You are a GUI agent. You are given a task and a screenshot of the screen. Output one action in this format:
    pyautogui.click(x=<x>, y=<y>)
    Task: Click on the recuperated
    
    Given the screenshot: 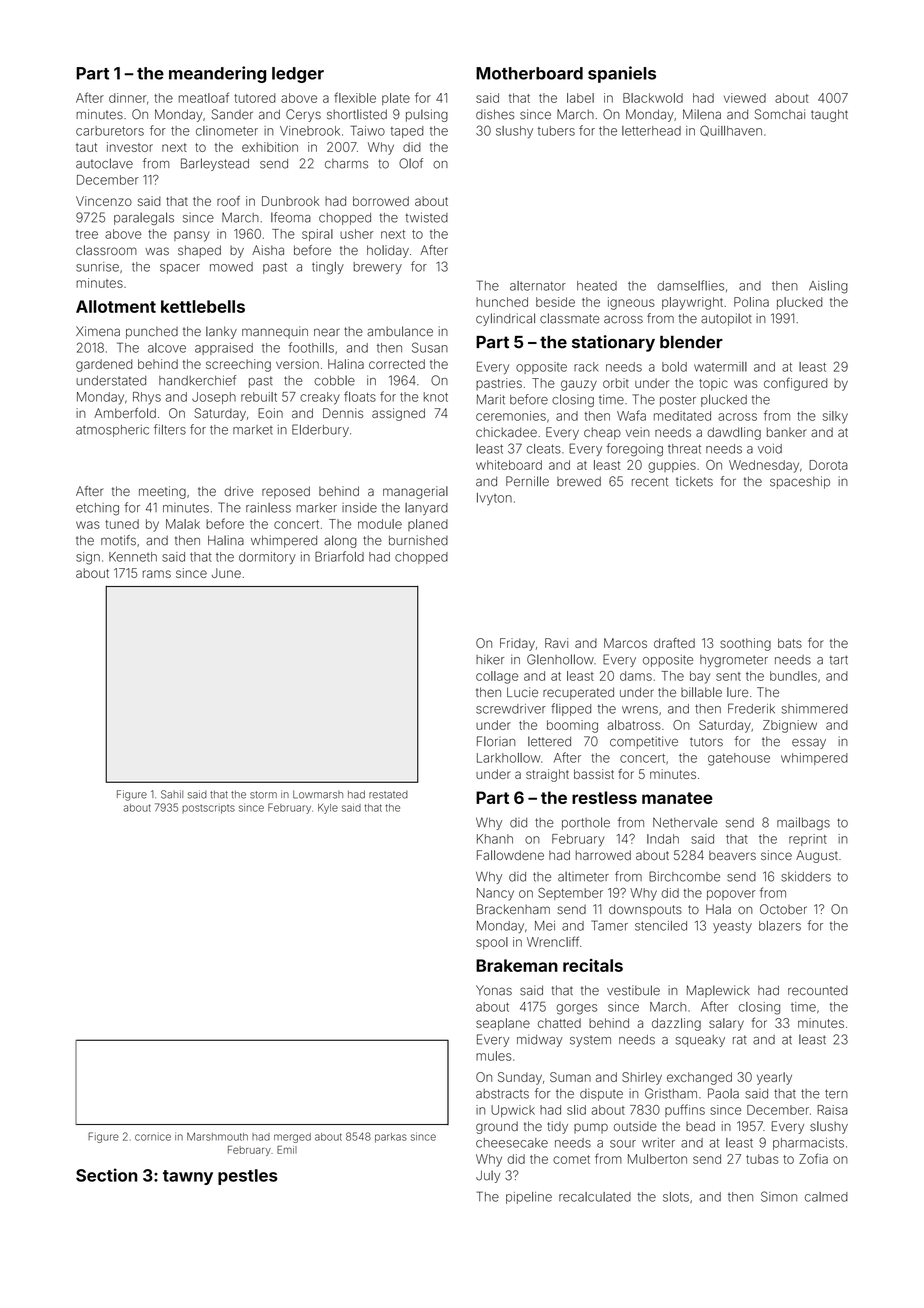 What is the action you would take?
    pyautogui.click(x=578, y=693)
